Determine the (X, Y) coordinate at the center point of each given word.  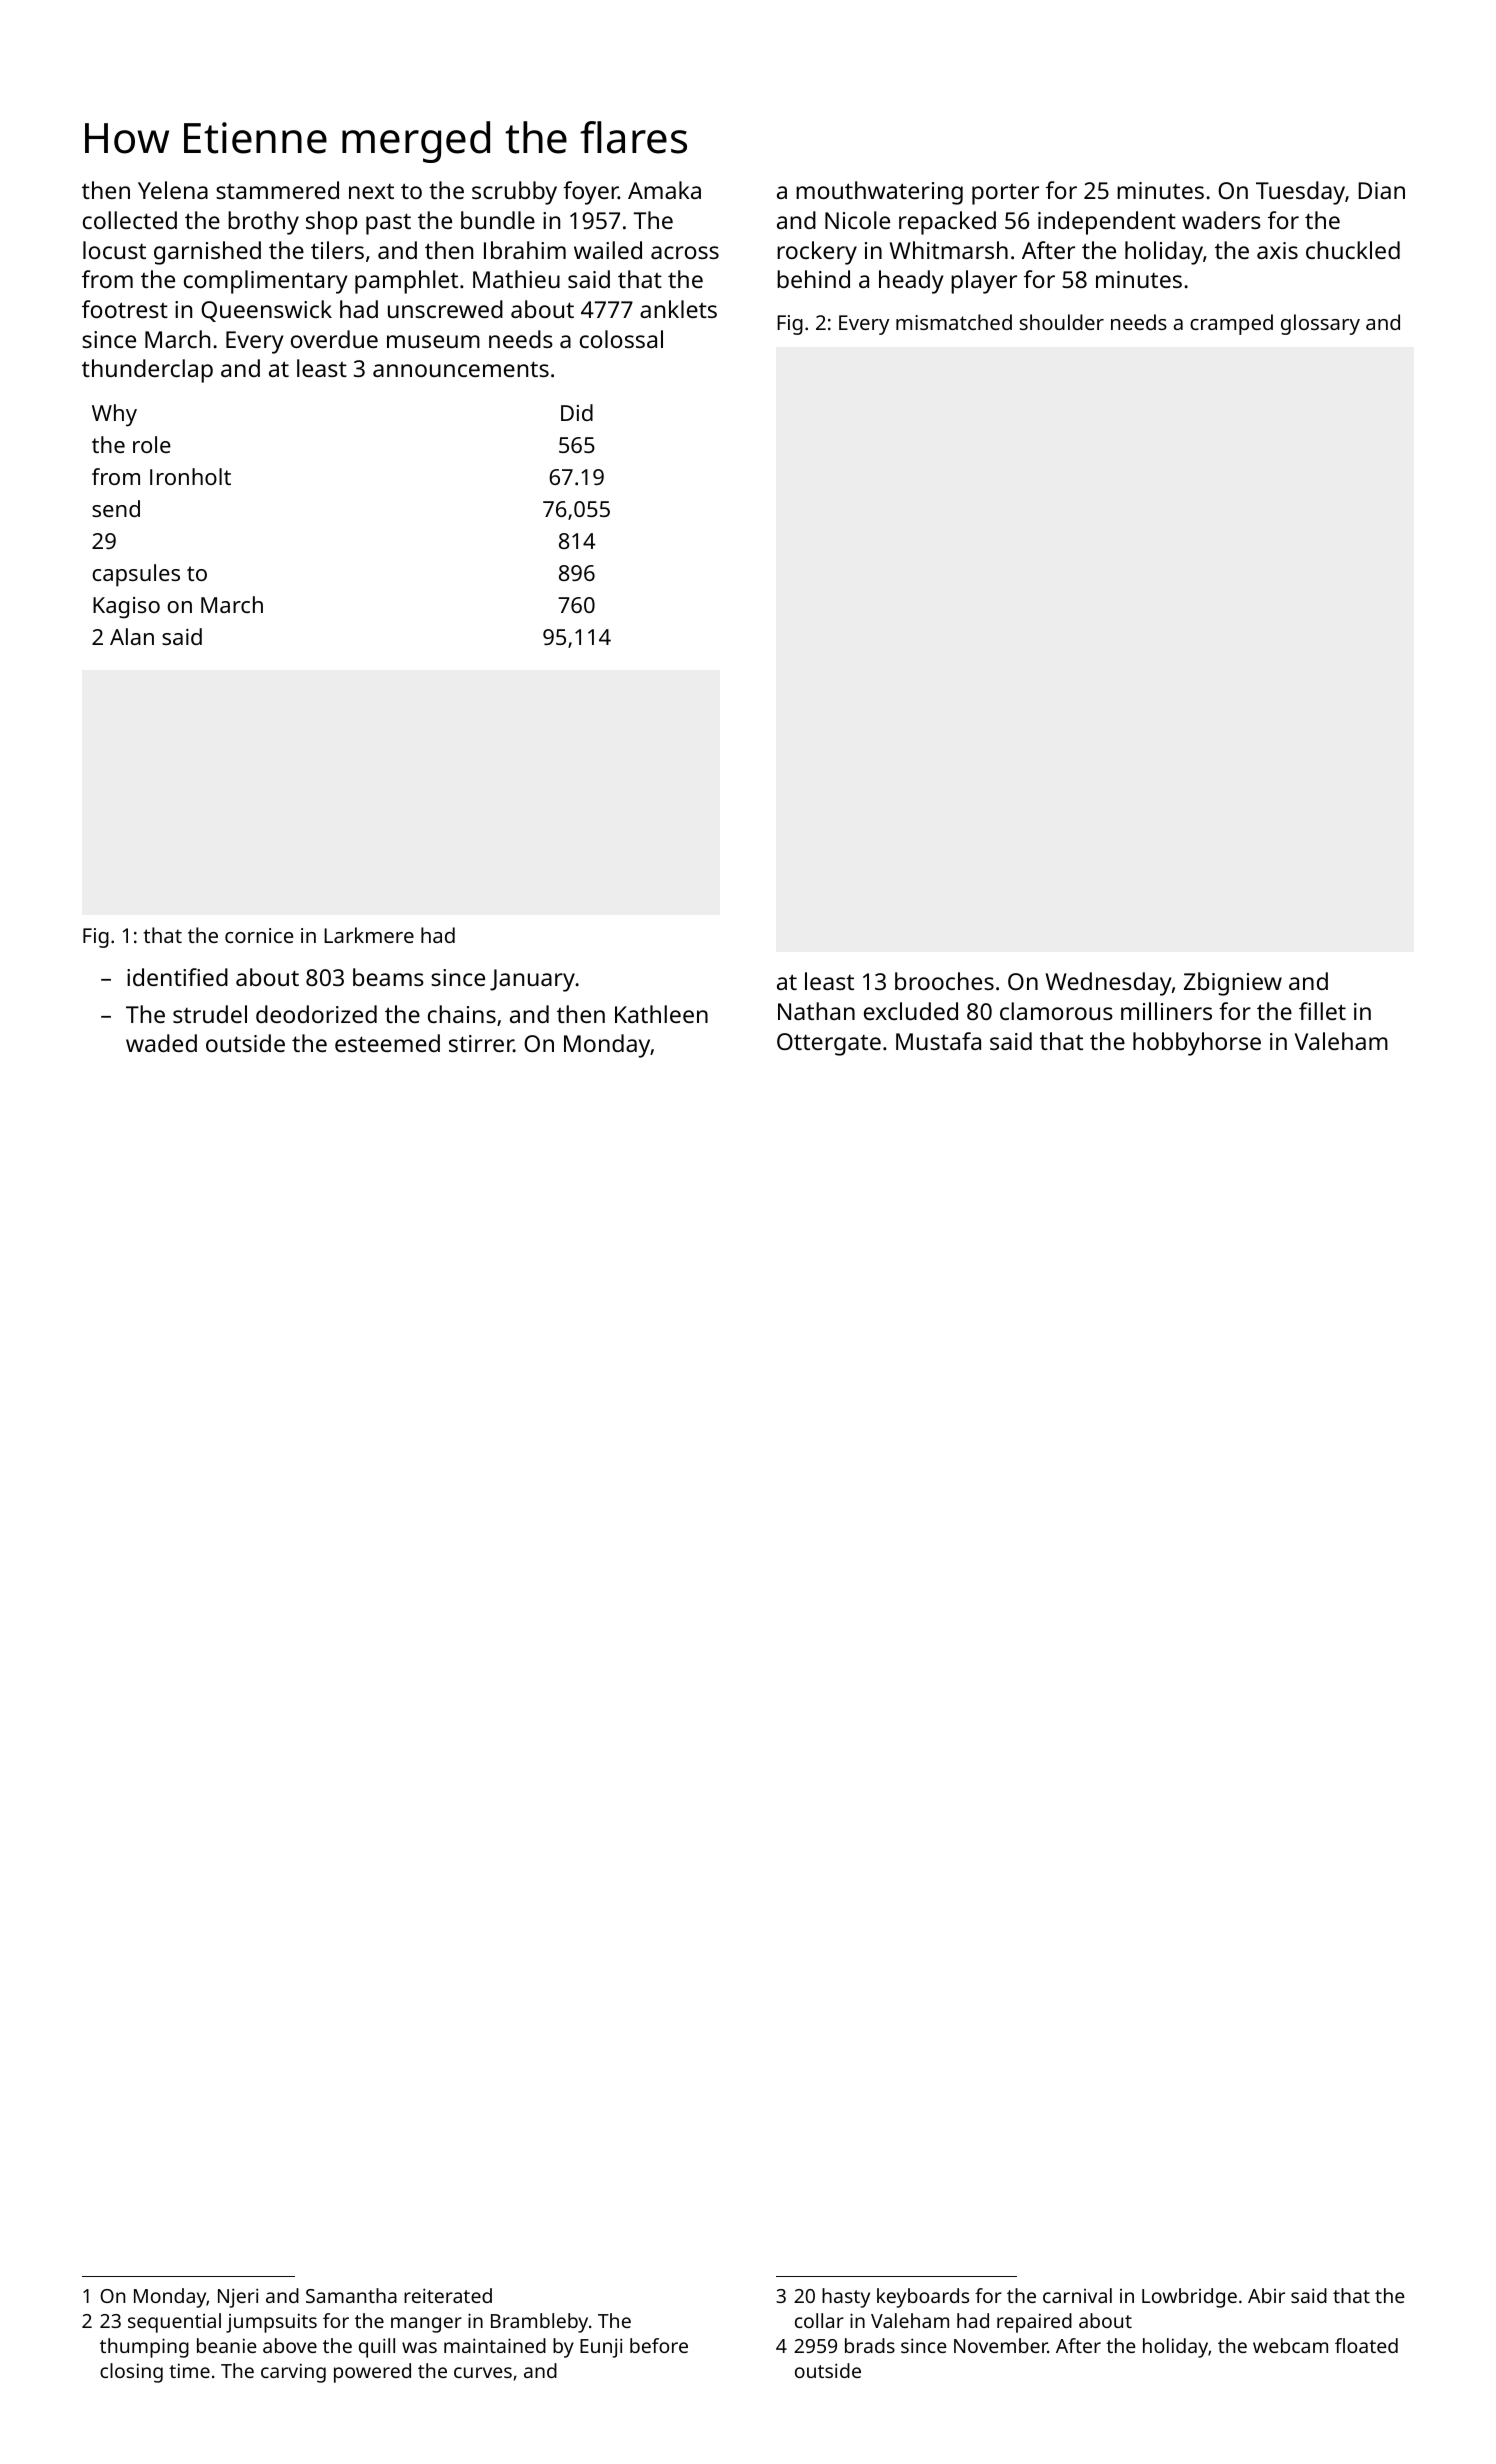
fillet (1322, 1011)
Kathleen (661, 1014)
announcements (461, 369)
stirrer (481, 1043)
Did (577, 412)
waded (161, 1043)
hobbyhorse (1197, 1044)
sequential (174, 2323)
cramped (1231, 324)
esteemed (387, 1043)
